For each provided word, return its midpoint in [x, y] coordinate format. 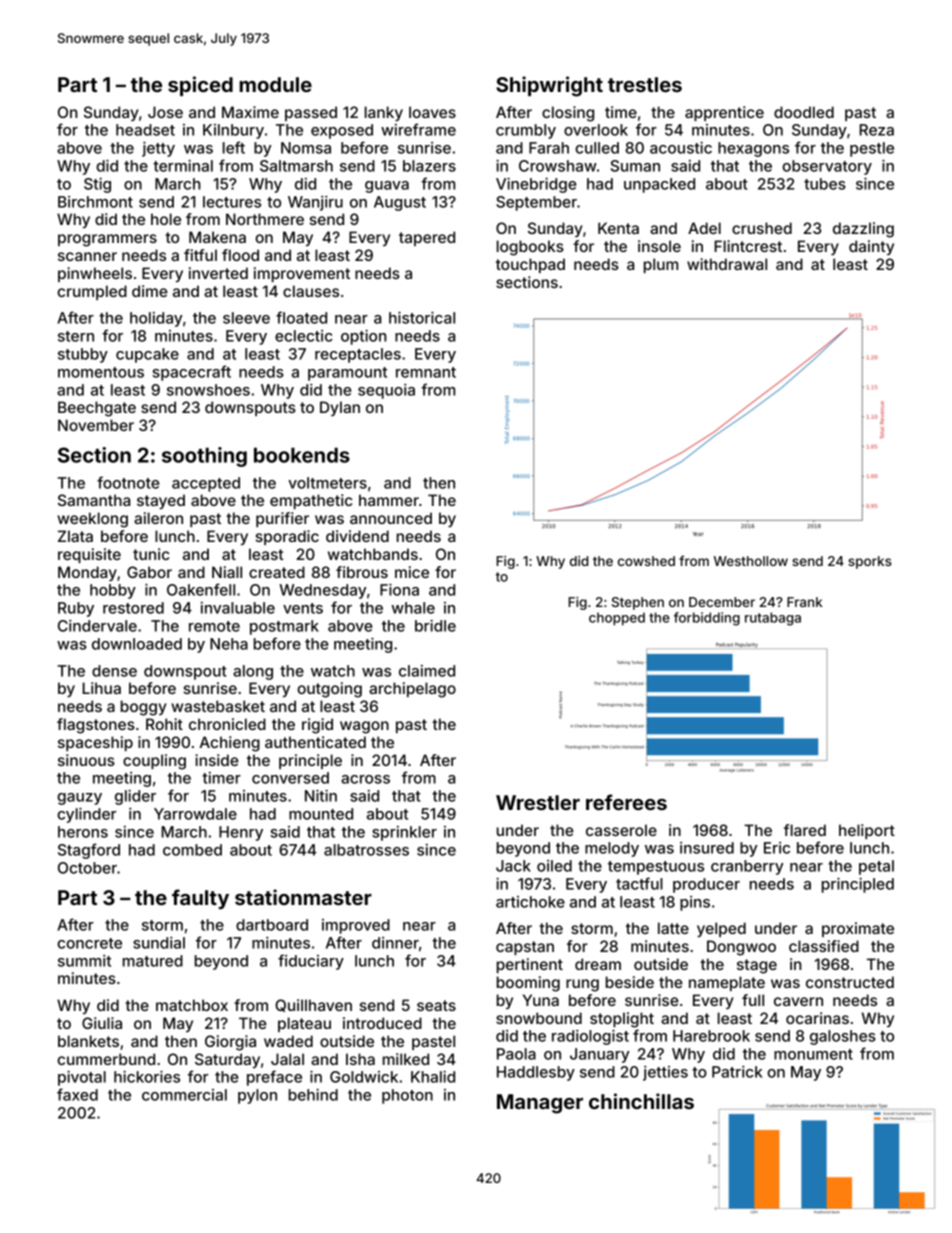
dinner [395, 943]
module [275, 84]
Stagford [89, 851]
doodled [804, 112]
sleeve [246, 318]
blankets [88, 1041]
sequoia [386, 391]
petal [876, 867]
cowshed [646, 561]
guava [387, 187]
